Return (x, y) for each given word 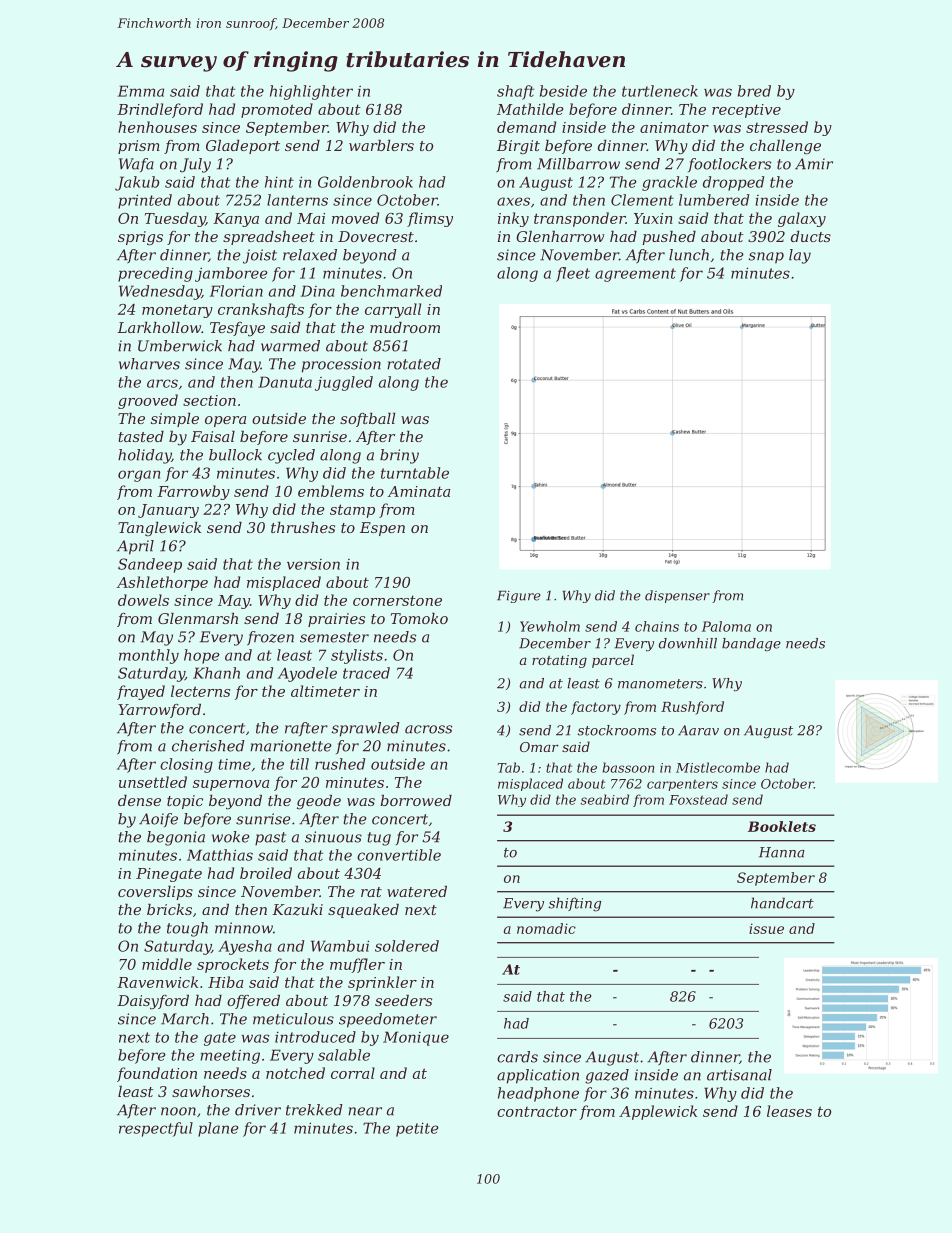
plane (218, 1129)
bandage (751, 644)
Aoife (158, 820)
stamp (352, 511)
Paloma (726, 626)
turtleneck (660, 91)
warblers (381, 145)
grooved (148, 401)
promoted (277, 110)
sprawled (366, 729)
